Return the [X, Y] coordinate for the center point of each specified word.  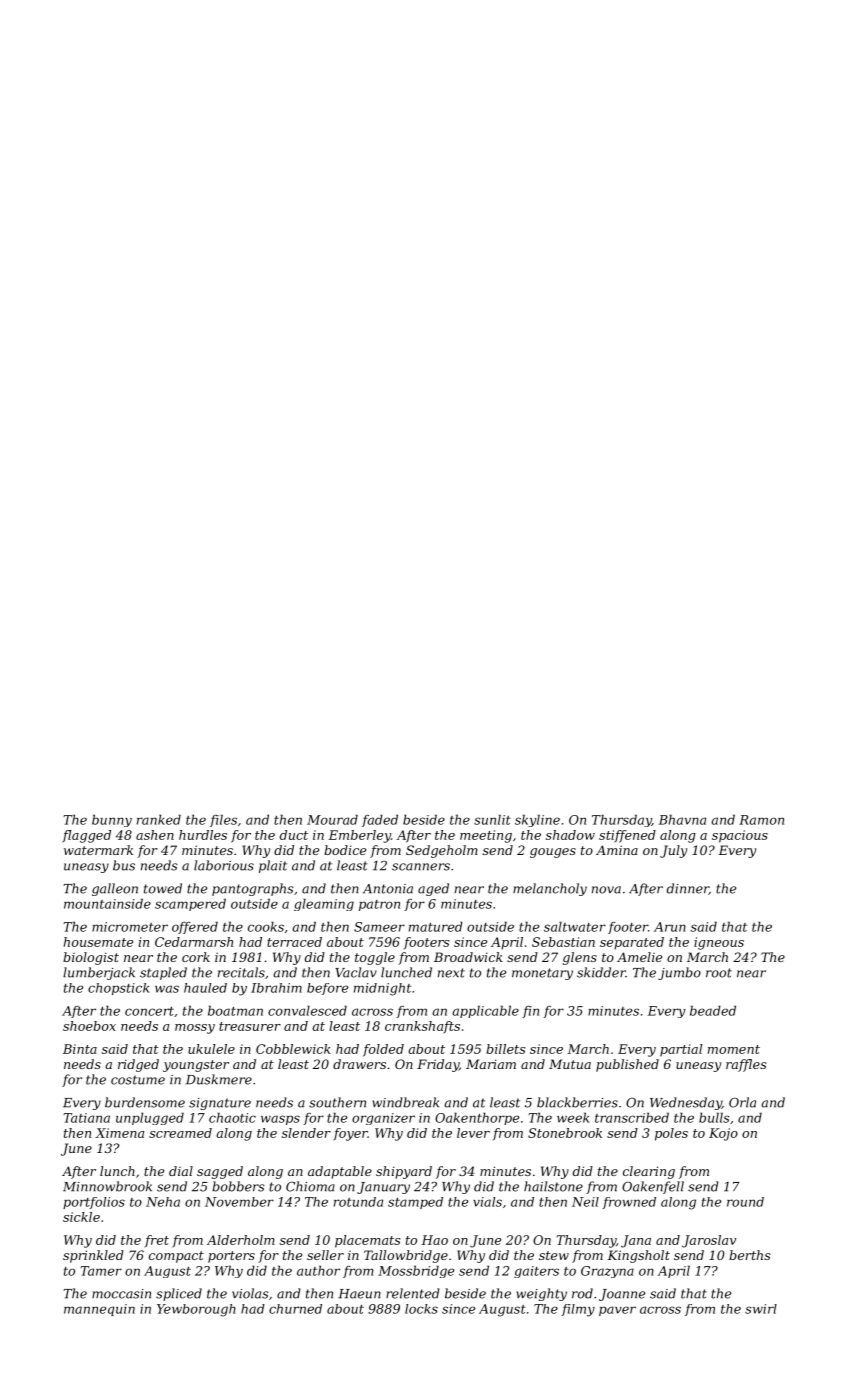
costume [138, 1080]
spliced [179, 1294]
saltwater [575, 926]
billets [505, 1049]
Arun [670, 927]
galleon [115, 889]
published [627, 1065]
